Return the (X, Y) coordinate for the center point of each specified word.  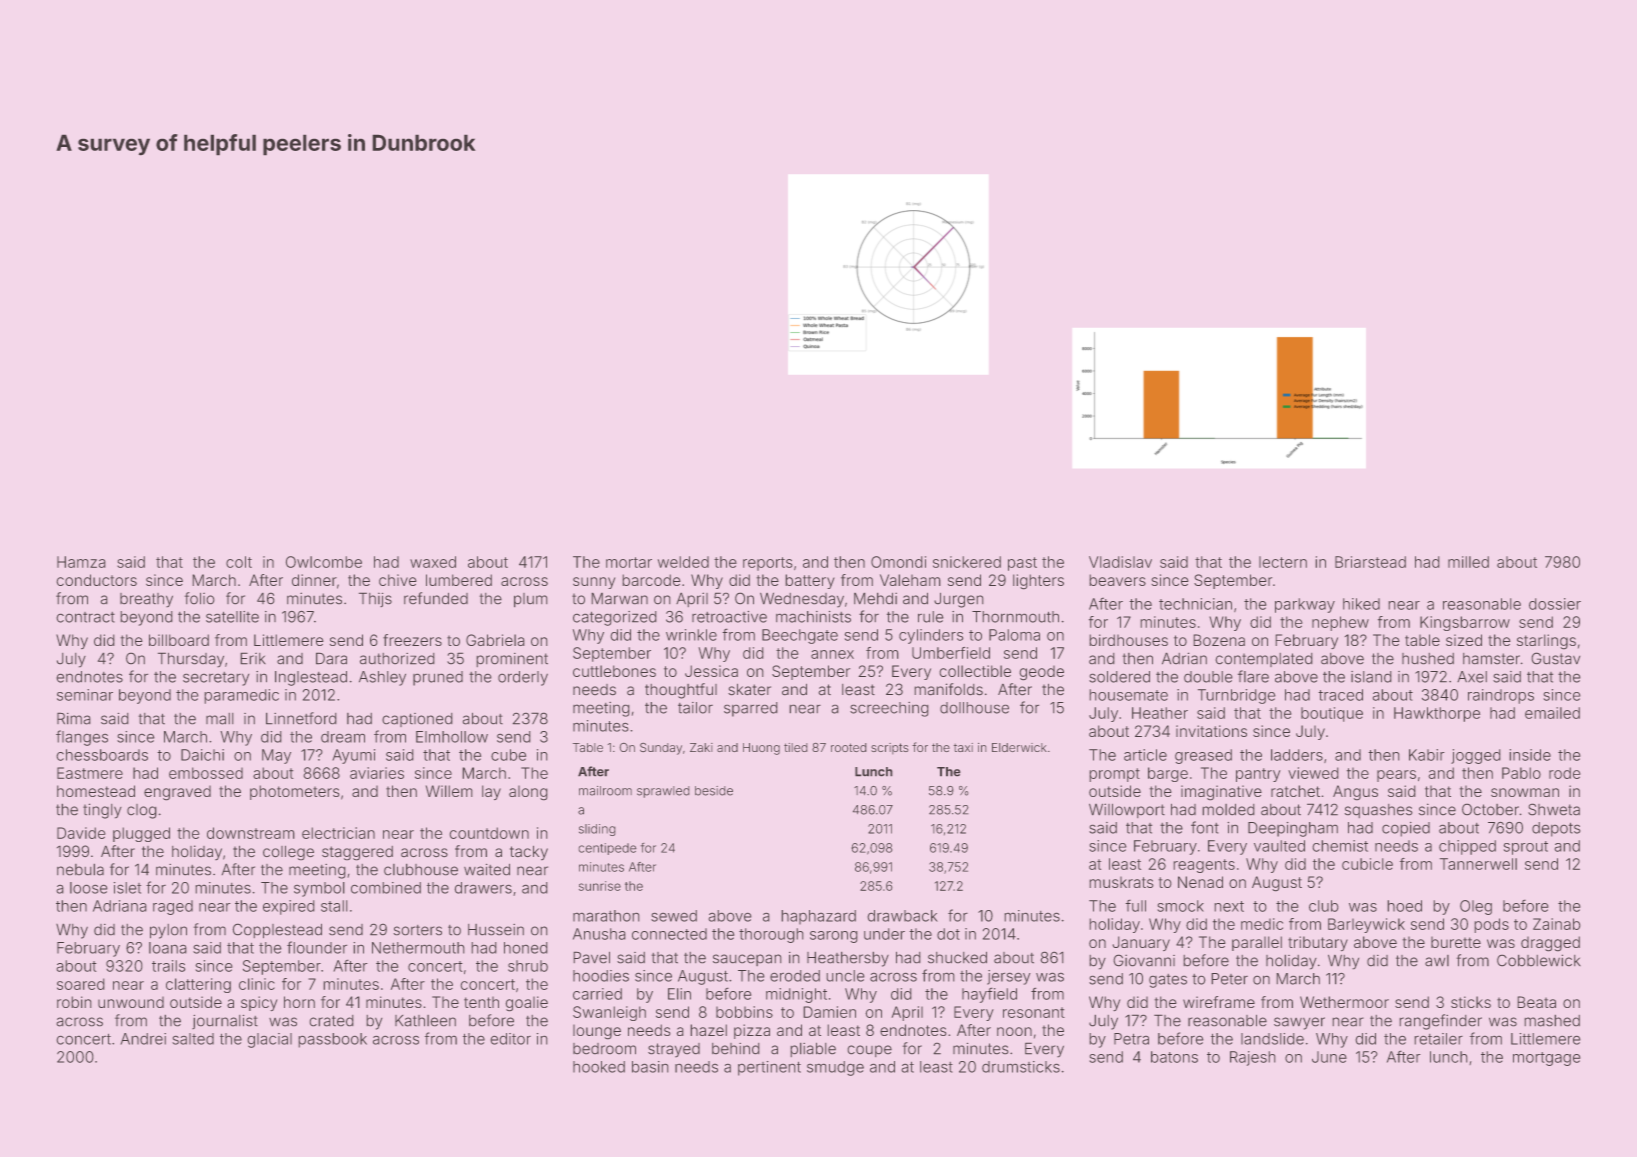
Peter (1230, 979)
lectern (1283, 562)
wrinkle (691, 635)
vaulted (1279, 846)
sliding (597, 830)
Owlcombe (324, 562)
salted (193, 1039)
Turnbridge (1236, 696)
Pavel (592, 958)
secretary (216, 679)
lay (491, 792)
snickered (967, 562)
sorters (418, 930)
